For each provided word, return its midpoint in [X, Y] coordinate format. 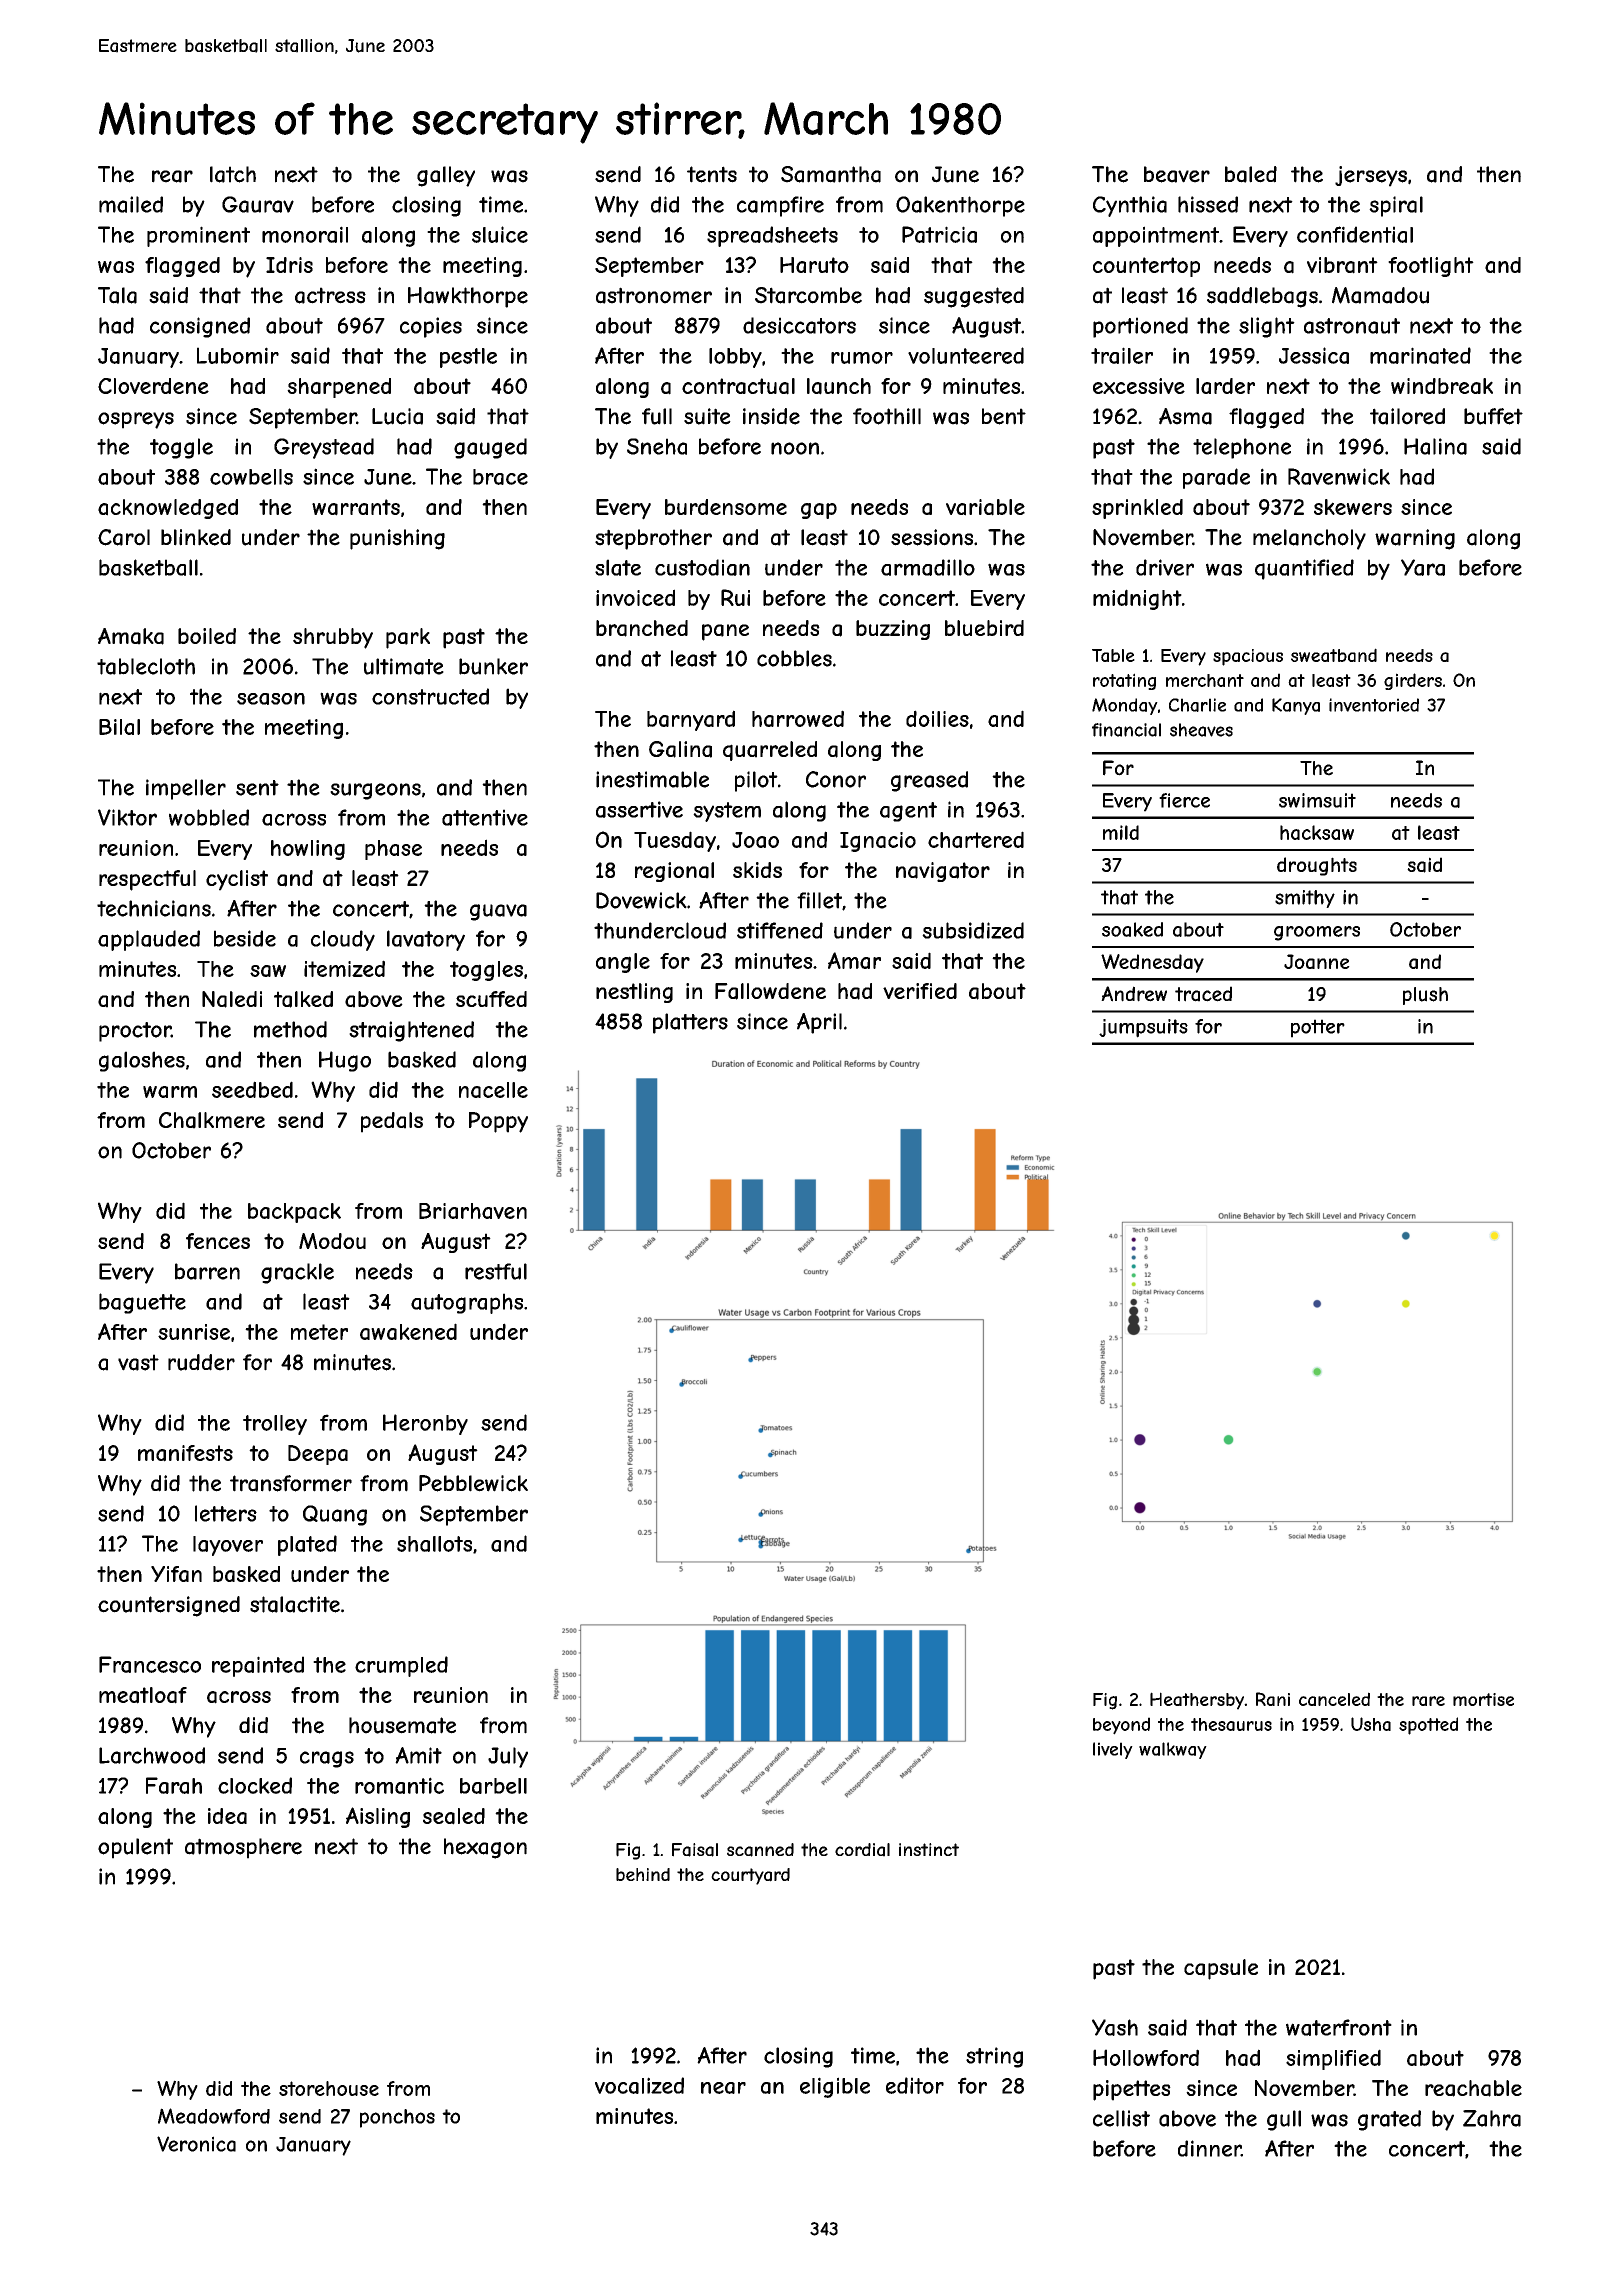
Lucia [397, 416]
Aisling [378, 1817]
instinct [929, 1849]
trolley [275, 1425]
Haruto [814, 265]
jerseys [1371, 176]
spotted [1428, 1726]
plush [1425, 996]
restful [496, 1271]
